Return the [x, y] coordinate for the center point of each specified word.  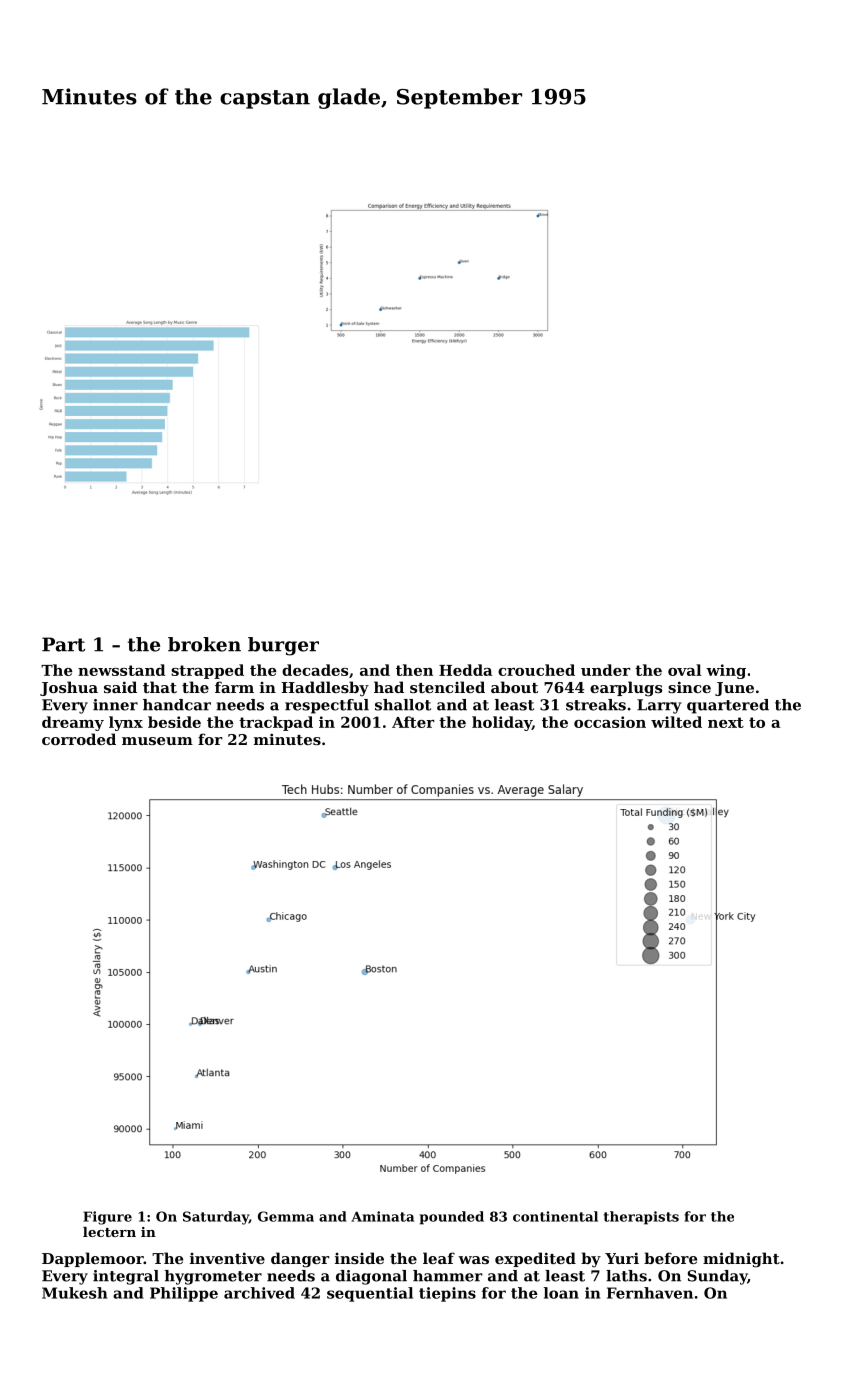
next [726, 722]
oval [684, 670]
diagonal [371, 1277]
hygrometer [213, 1277]
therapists [641, 1218]
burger [283, 646]
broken [204, 644]
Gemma [286, 1216]
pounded [452, 1218]
